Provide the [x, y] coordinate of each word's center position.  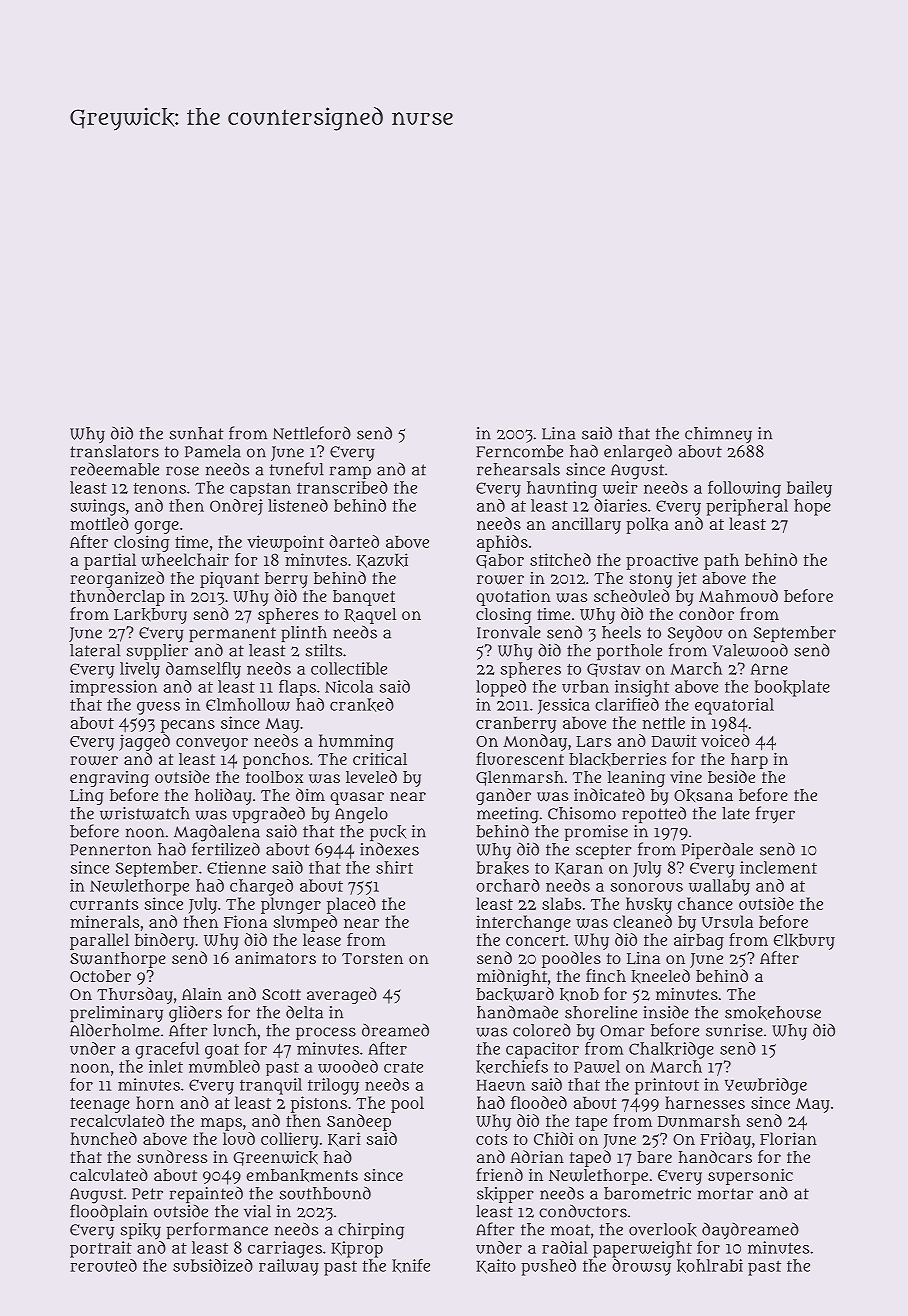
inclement [778, 867]
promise [596, 833]
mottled [99, 523]
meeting [508, 815]
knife [411, 1266]
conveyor [212, 744]
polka [647, 525]
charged [261, 887]
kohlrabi [710, 1266]
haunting [562, 489]
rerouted [103, 1265]
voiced [725, 740]
